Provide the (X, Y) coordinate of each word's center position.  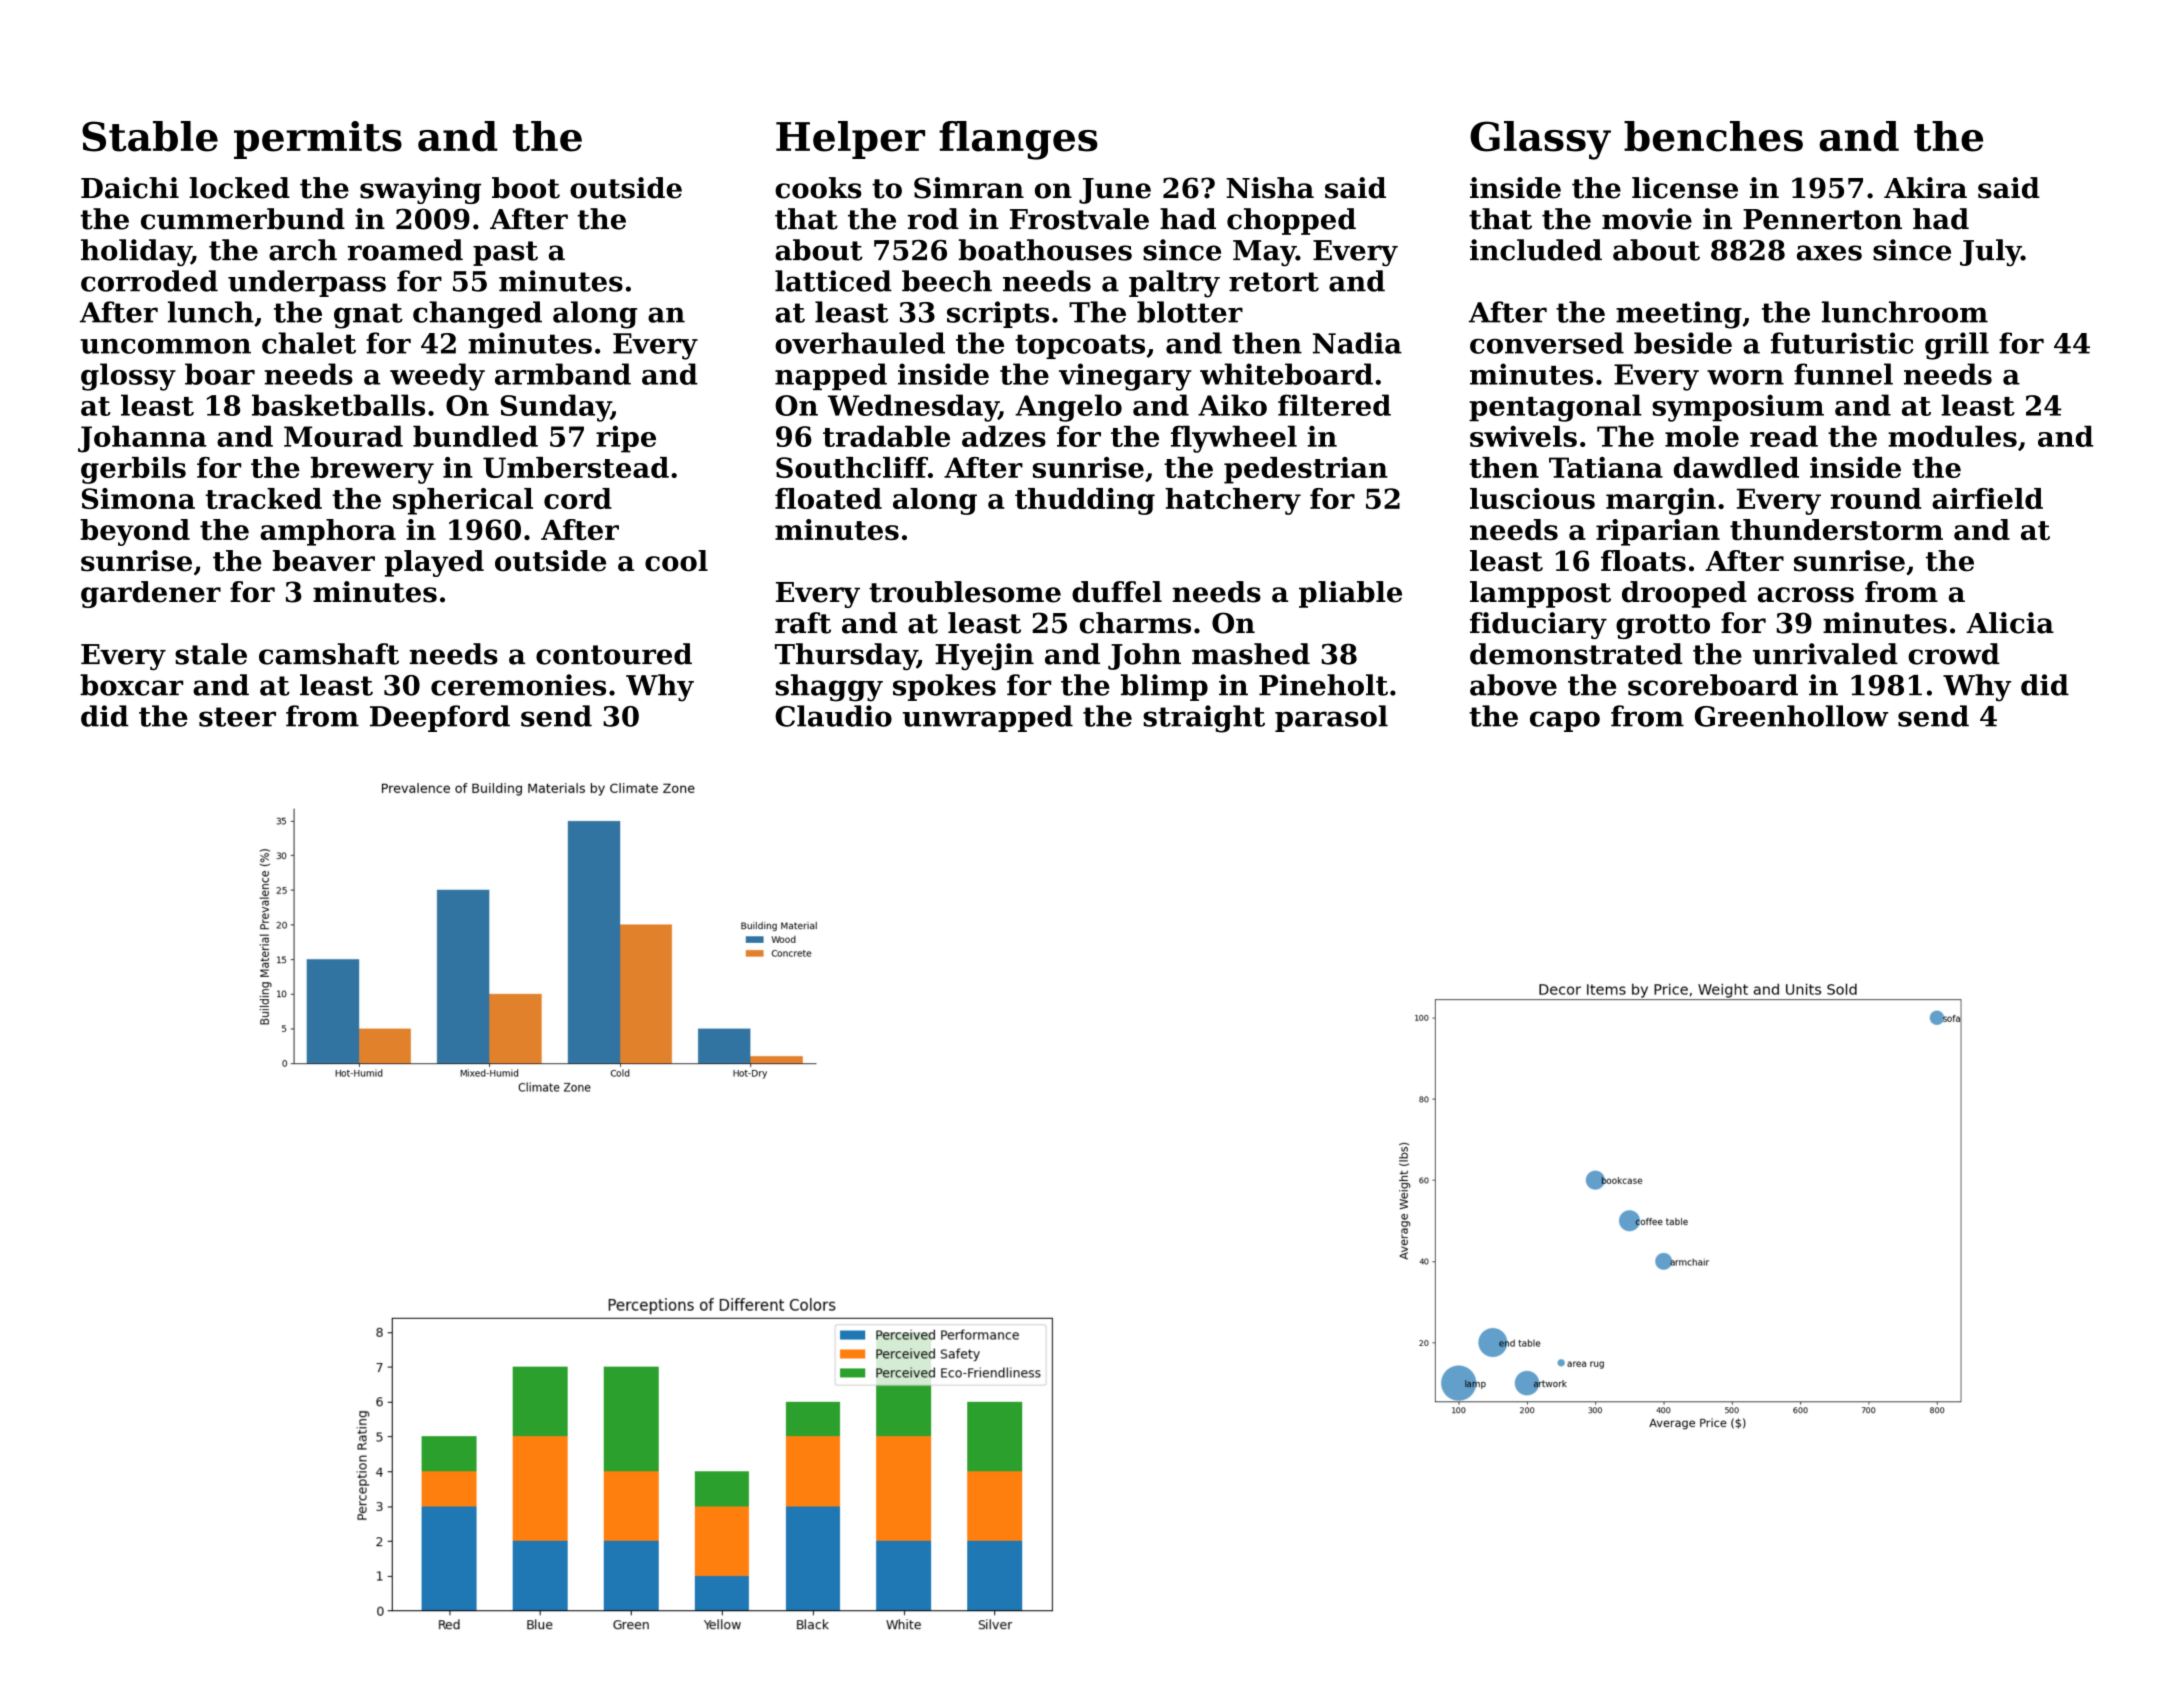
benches (1713, 136)
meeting (1679, 315)
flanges (1018, 140)
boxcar (131, 685)
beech (947, 281)
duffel (1117, 592)
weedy (437, 377)
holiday (136, 253)
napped (831, 376)
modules (1952, 436)
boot (526, 188)
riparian (1658, 532)
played (434, 563)
